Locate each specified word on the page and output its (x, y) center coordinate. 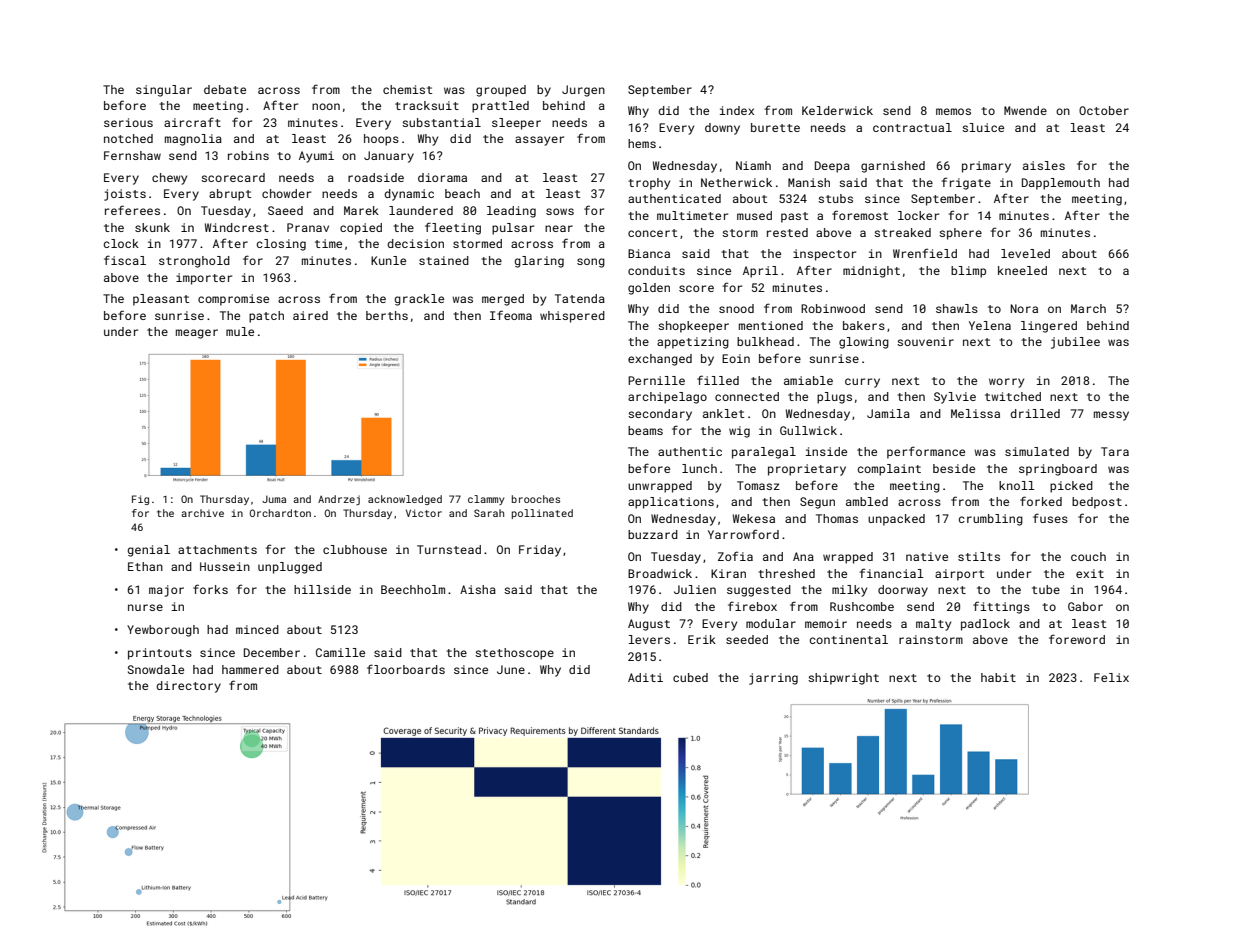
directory (188, 687)
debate (225, 89)
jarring (773, 679)
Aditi (645, 677)
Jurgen (583, 91)
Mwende (1025, 110)
